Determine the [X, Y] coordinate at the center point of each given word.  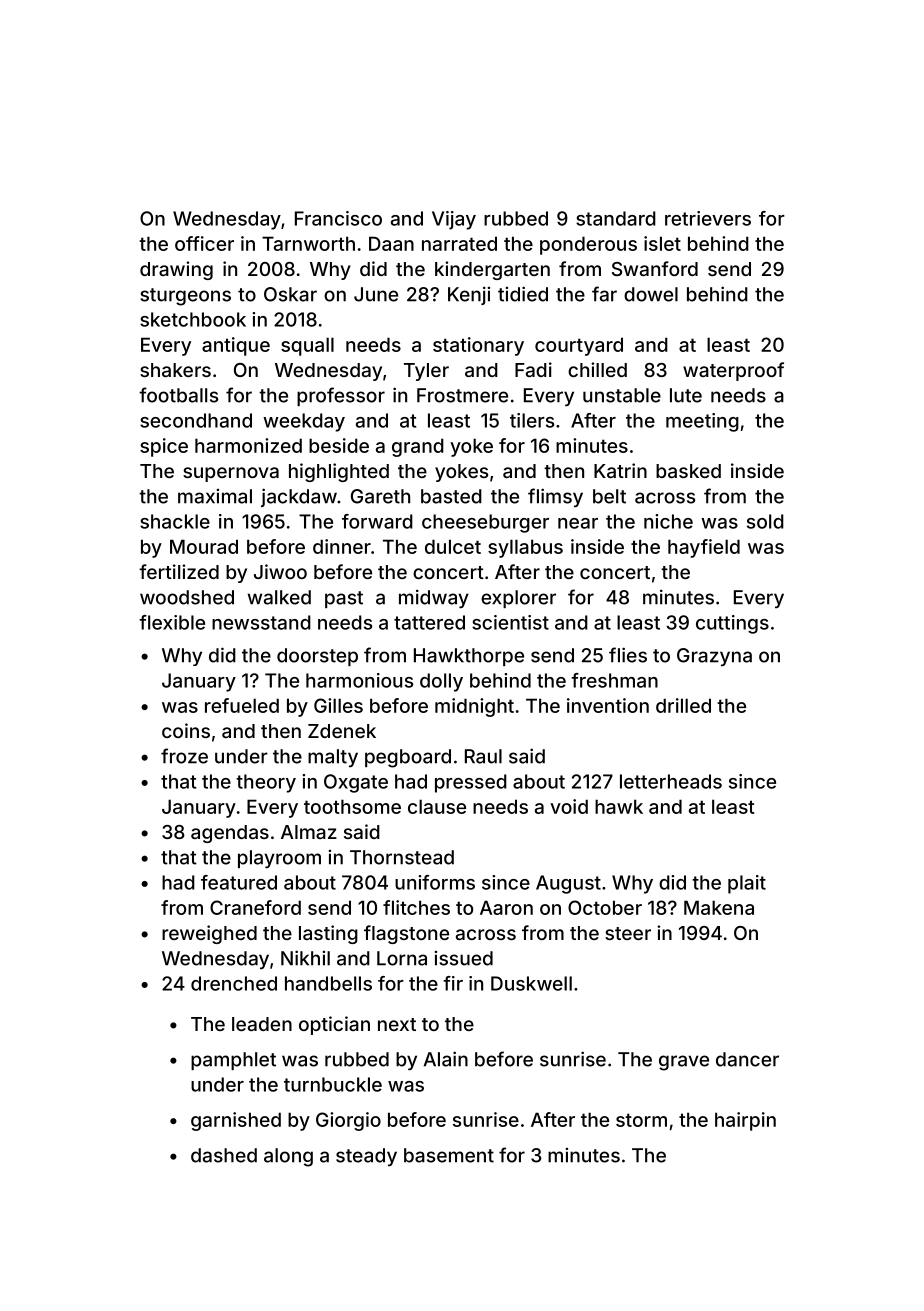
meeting [702, 422]
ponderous [588, 245]
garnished [236, 1121]
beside [339, 445]
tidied [523, 294]
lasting [328, 934]
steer [628, 933]
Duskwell [531, 983]
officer [204, 243]
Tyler [426, 372]
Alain [446, 1059]
